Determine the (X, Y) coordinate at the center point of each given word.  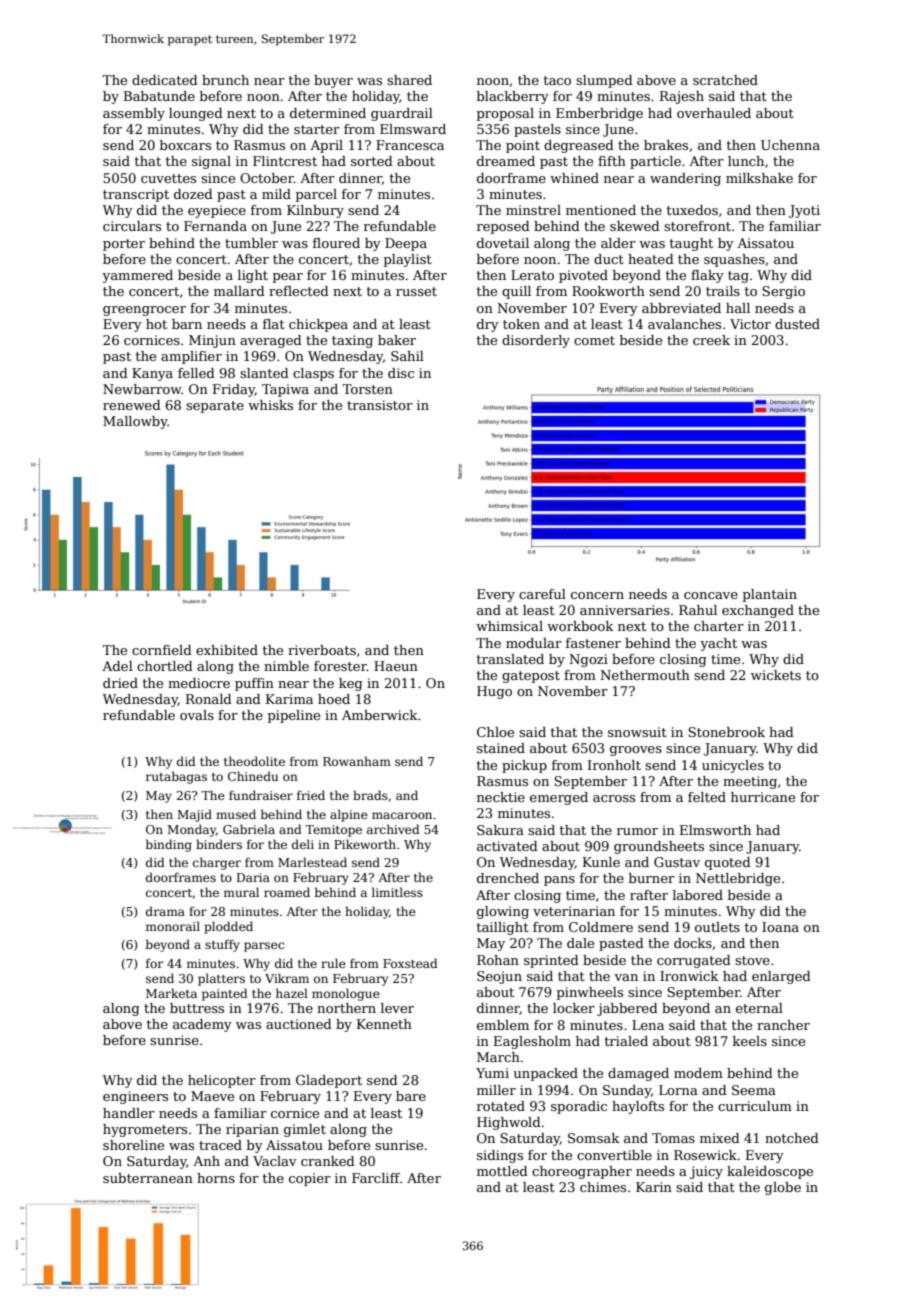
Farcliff (376, 1178)
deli (303, 844)
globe (783, 1188)
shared (409, 80)
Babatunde (159, 96)
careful (542, 594)
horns (216, 1178)
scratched (725, 80)
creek (711, 340)
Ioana (780, 927)
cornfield (162, 650)
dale (580, 943)
